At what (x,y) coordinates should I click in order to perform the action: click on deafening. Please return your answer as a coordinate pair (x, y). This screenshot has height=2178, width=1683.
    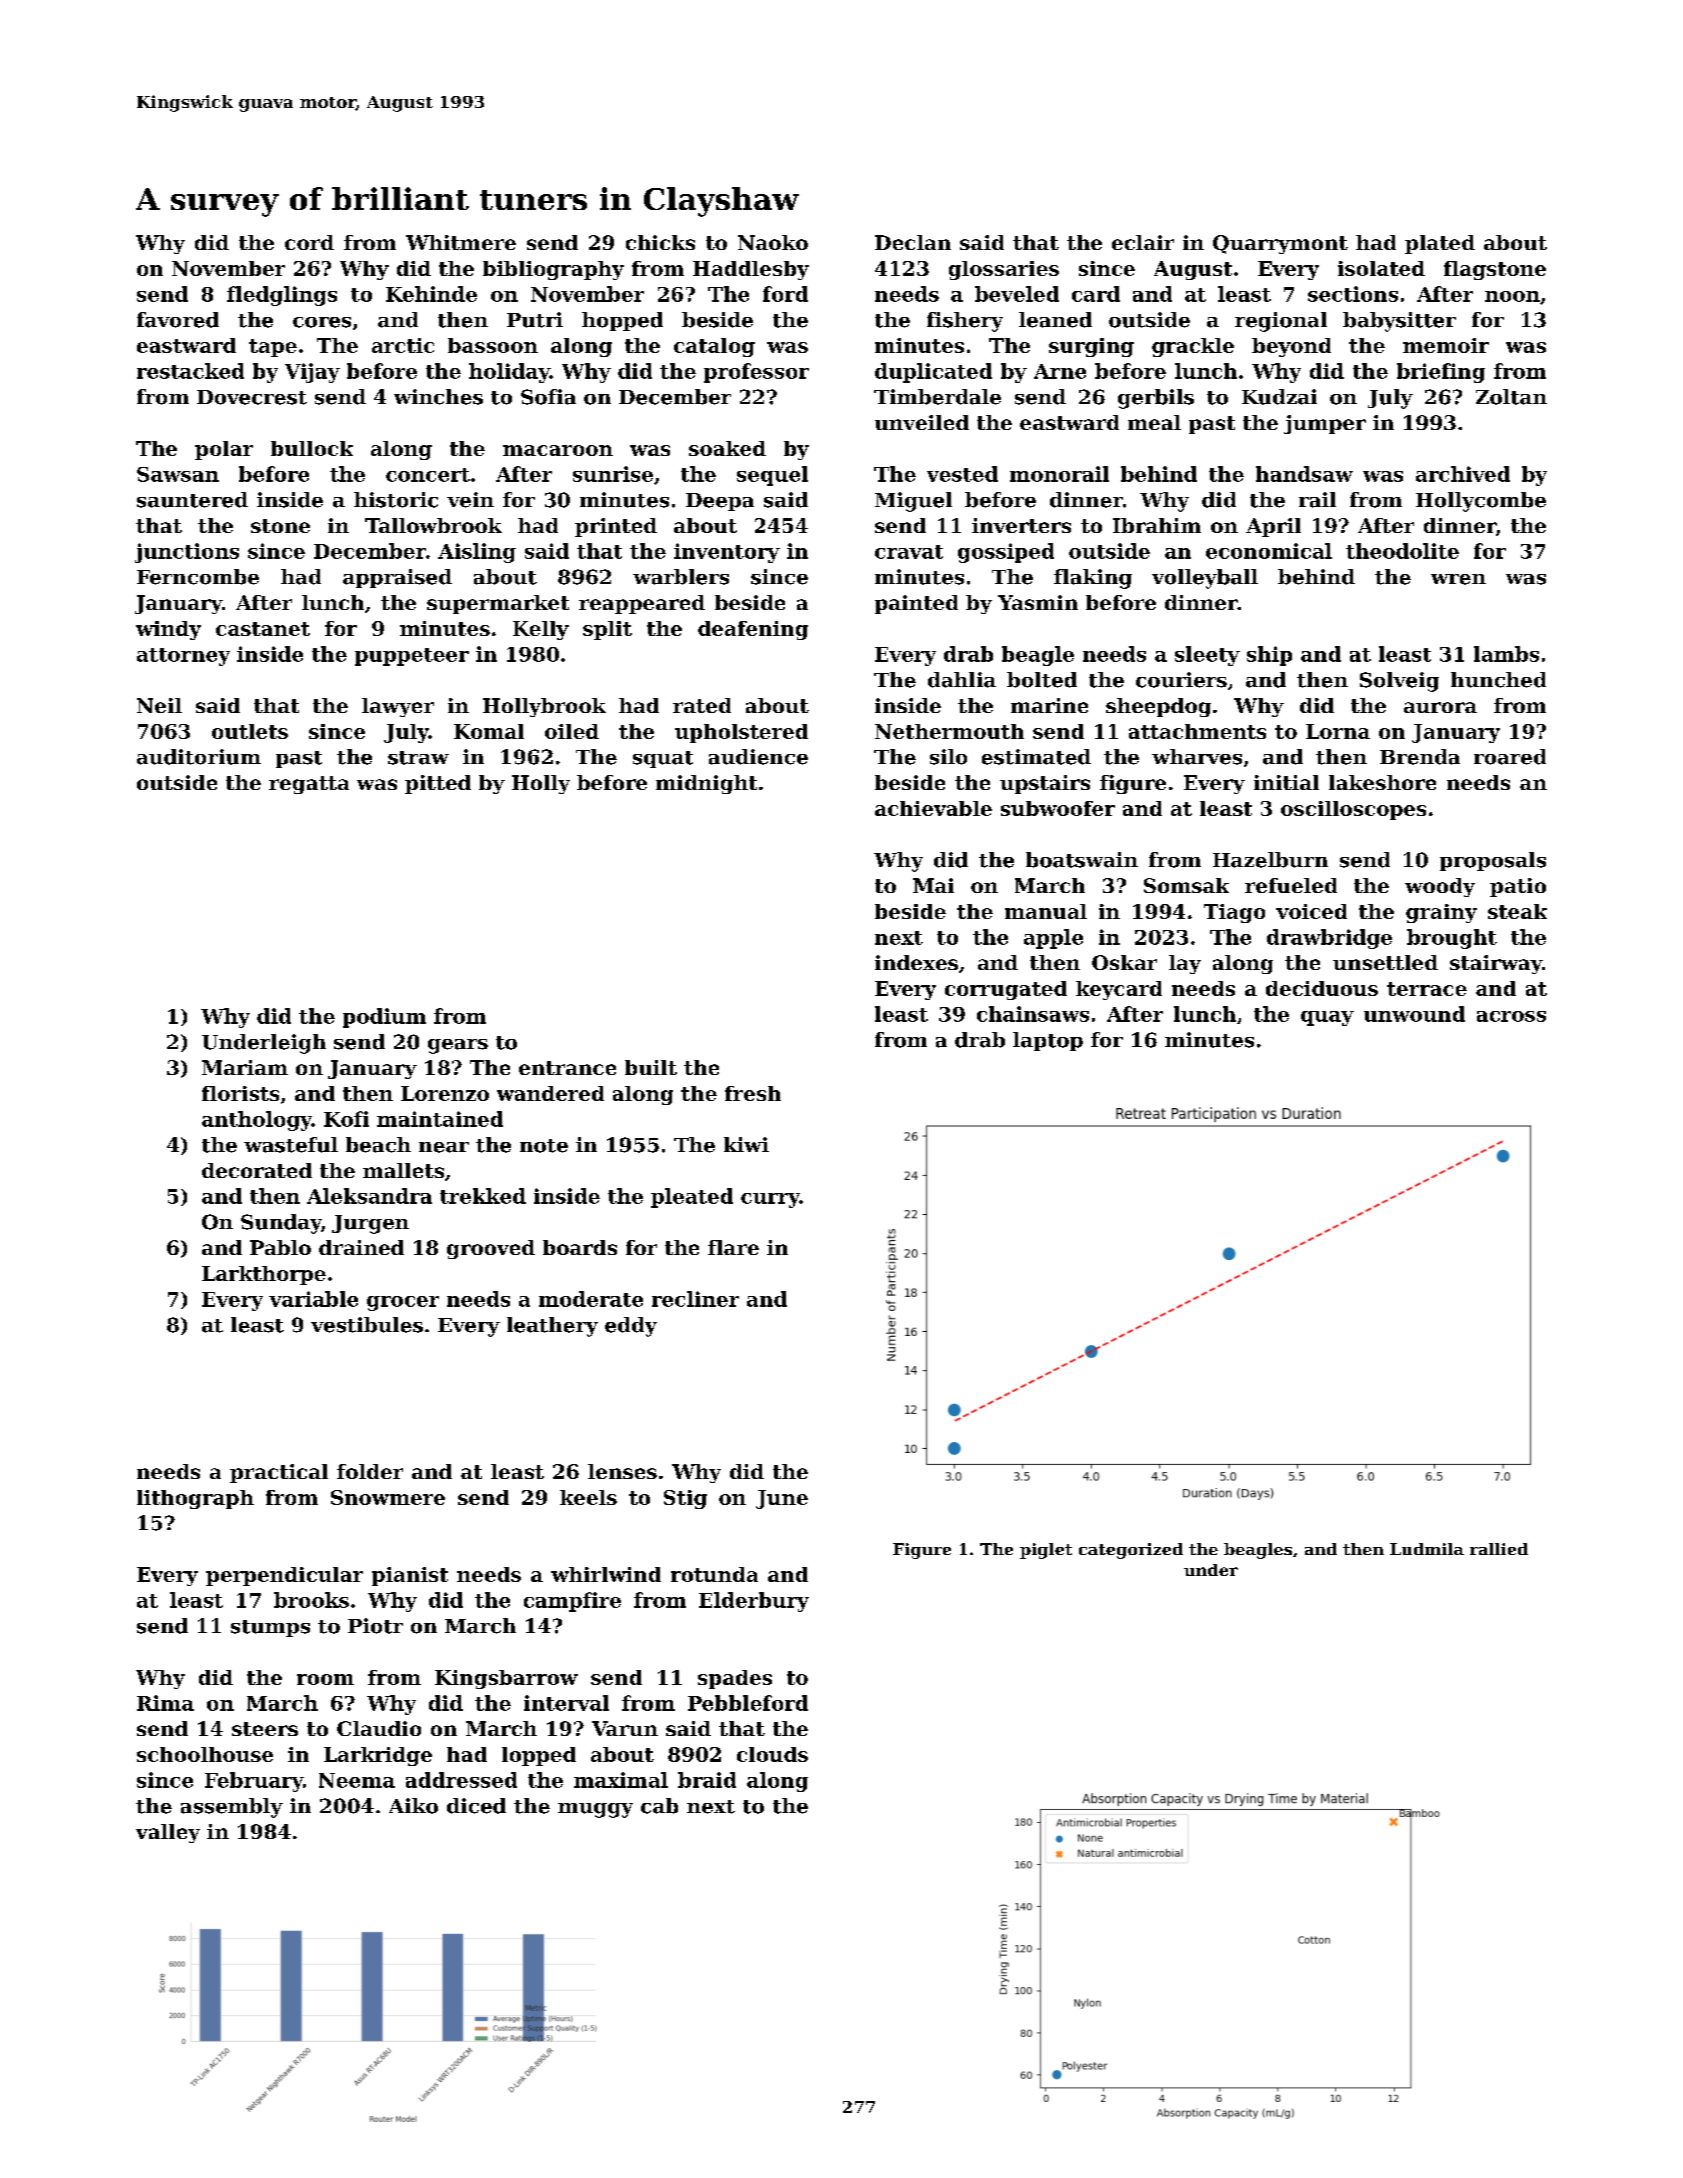
    Looking at the image, I should click on (753, 630).
